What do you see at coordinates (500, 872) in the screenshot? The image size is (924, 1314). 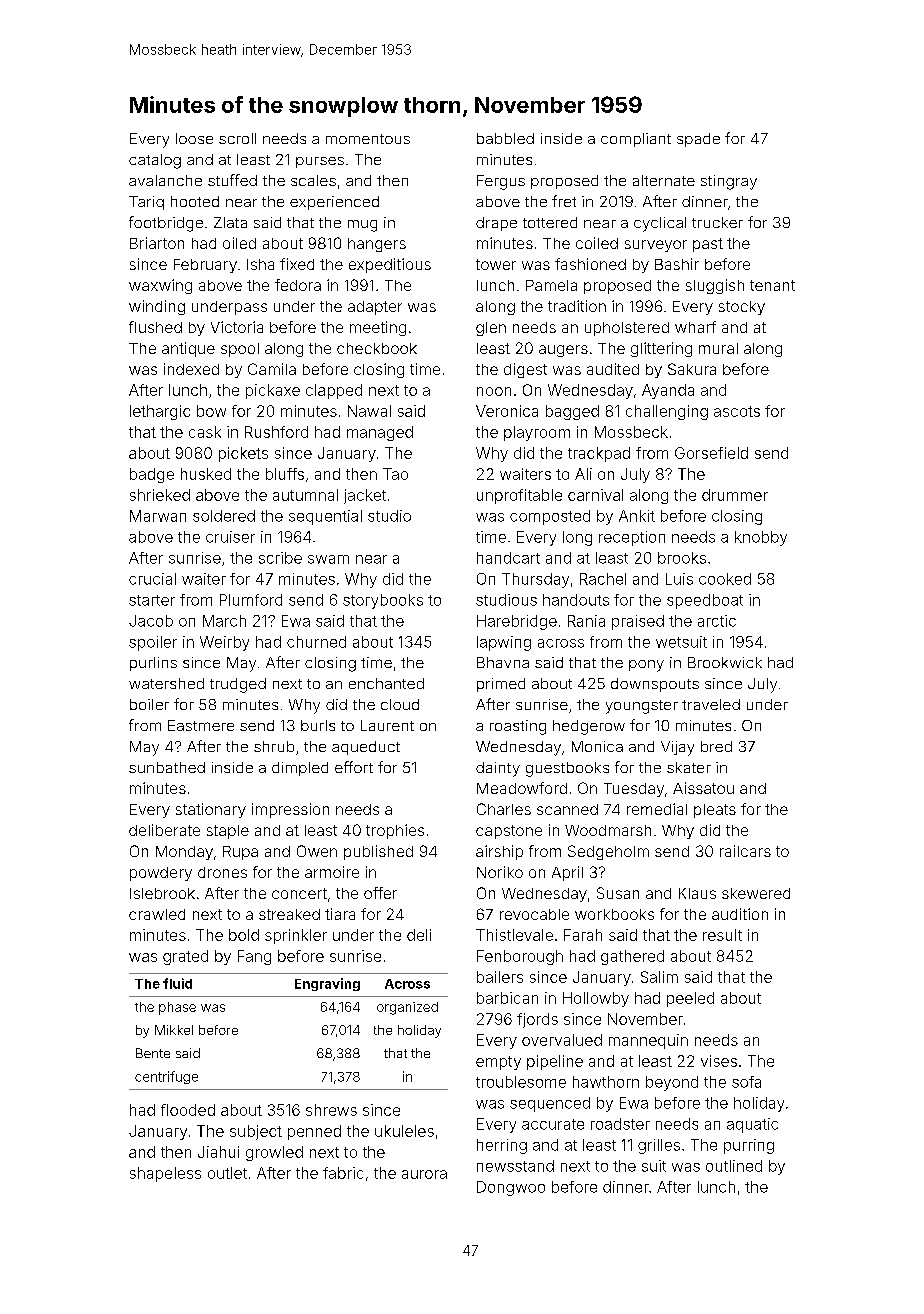 I see `Noriko` at bounding box center [500, 872].
